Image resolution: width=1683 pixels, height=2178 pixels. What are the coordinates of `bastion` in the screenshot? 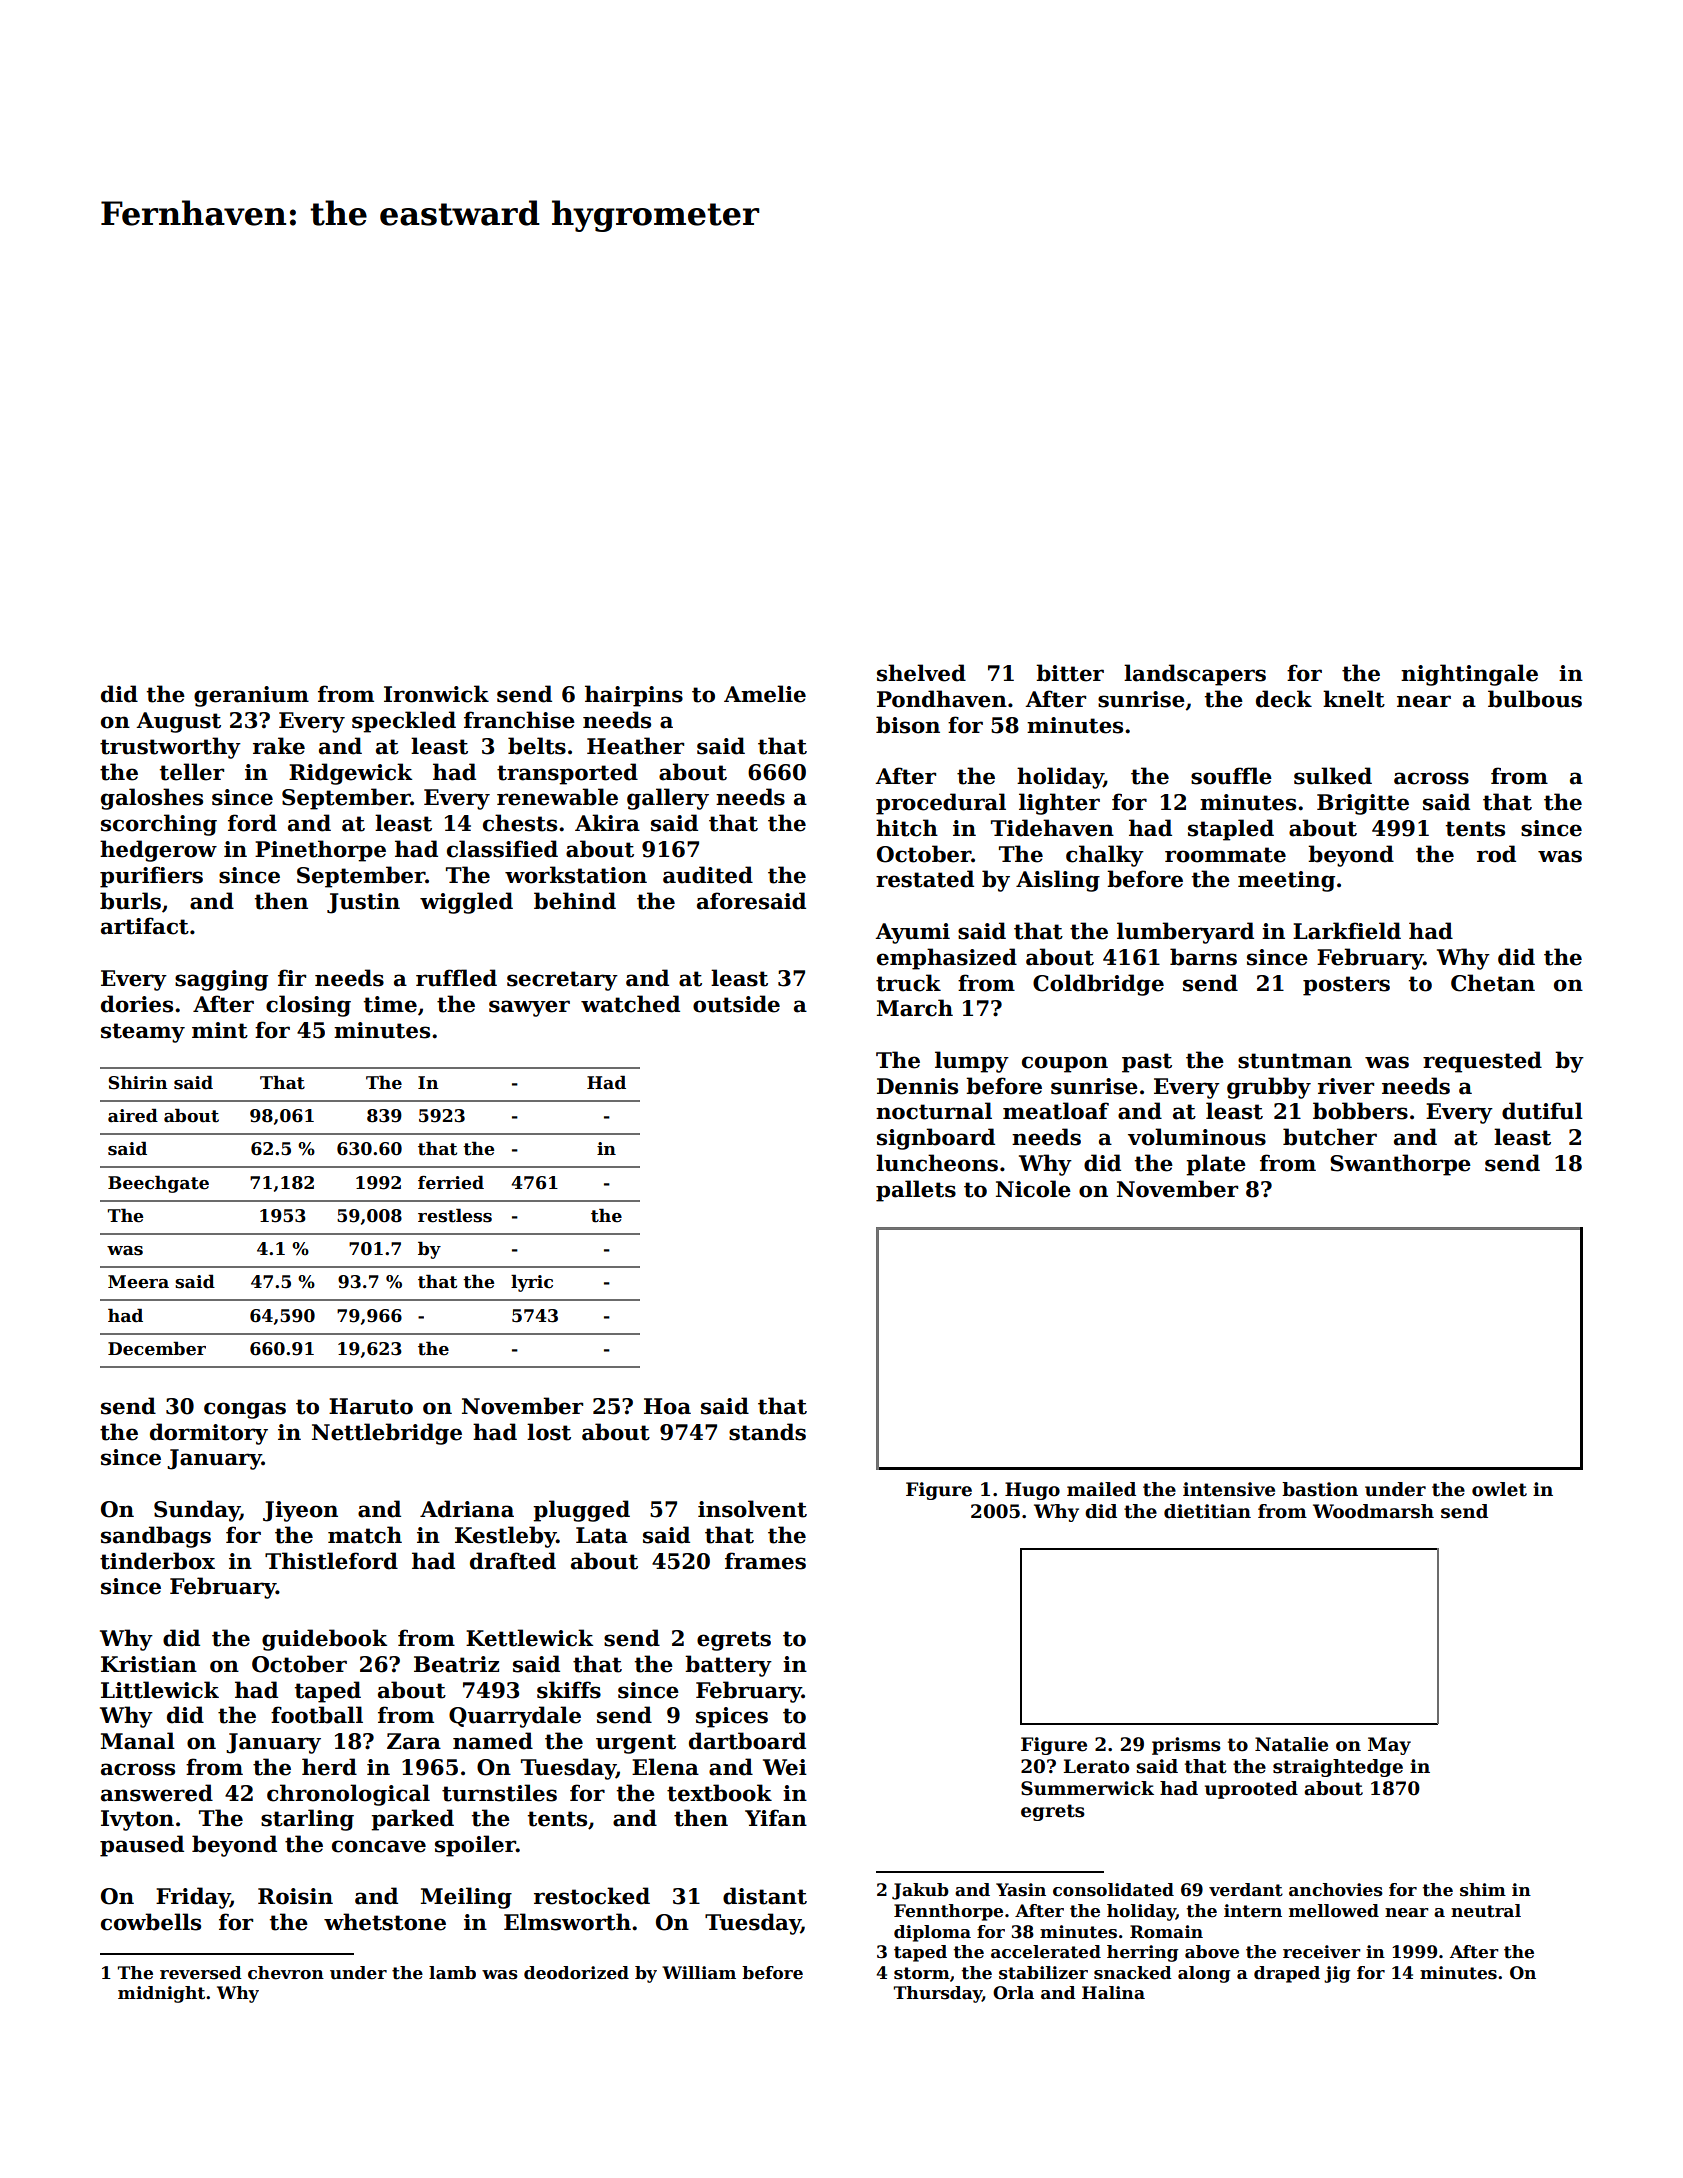 It's located at (1320, 1489).
